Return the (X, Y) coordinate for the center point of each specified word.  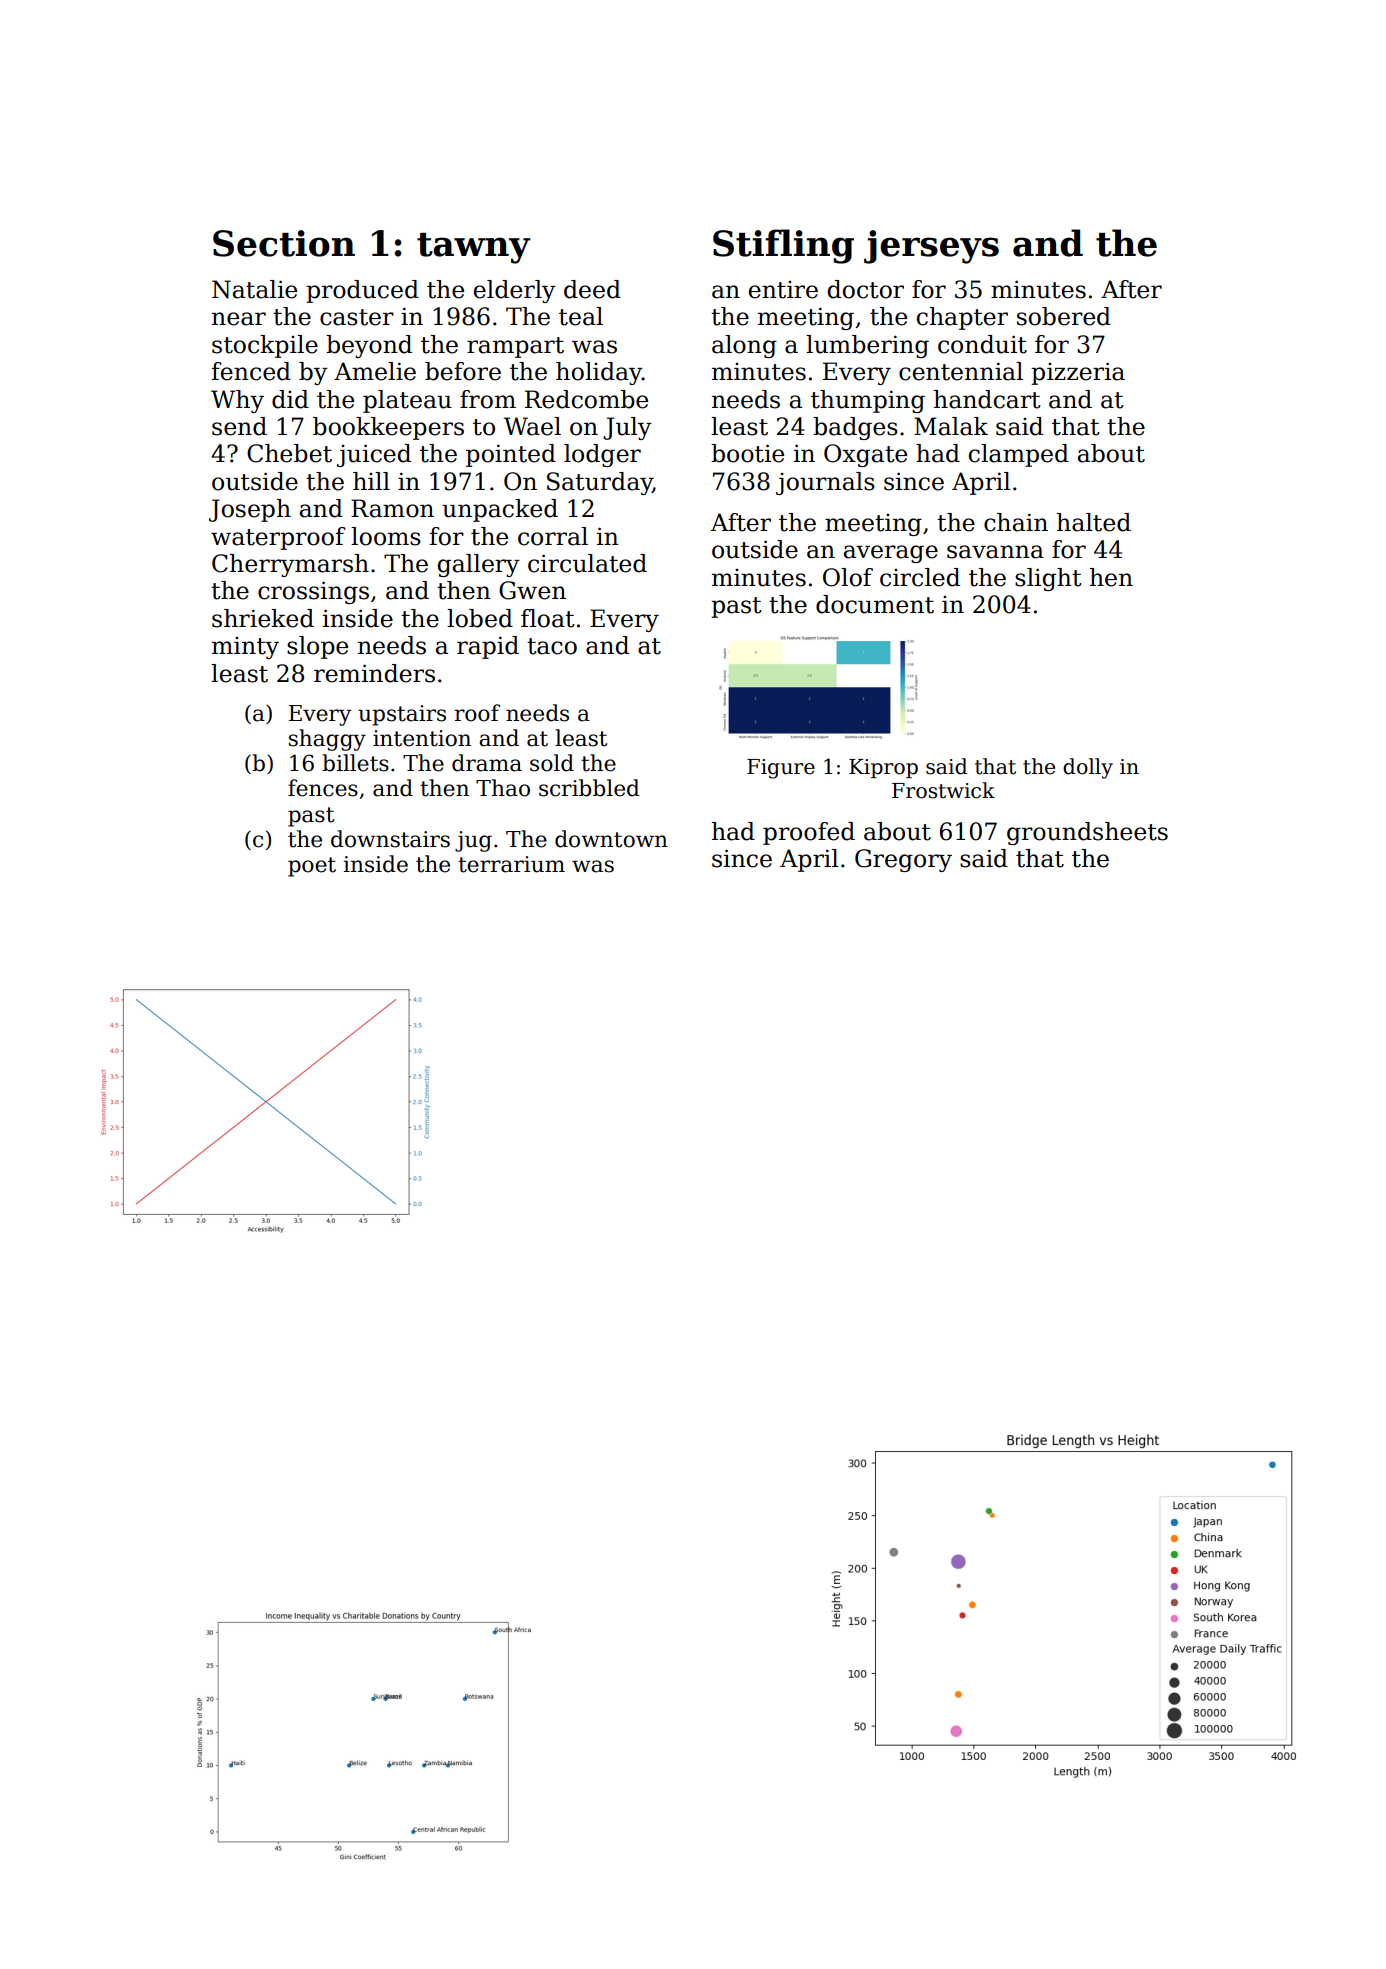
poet (312, 867)
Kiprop (883, 768)
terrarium (511, 864)
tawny (474, 248)
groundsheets (1087, 833)
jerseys (931, 247)
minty (245, 648)
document (875, 604)
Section (284, 243)
